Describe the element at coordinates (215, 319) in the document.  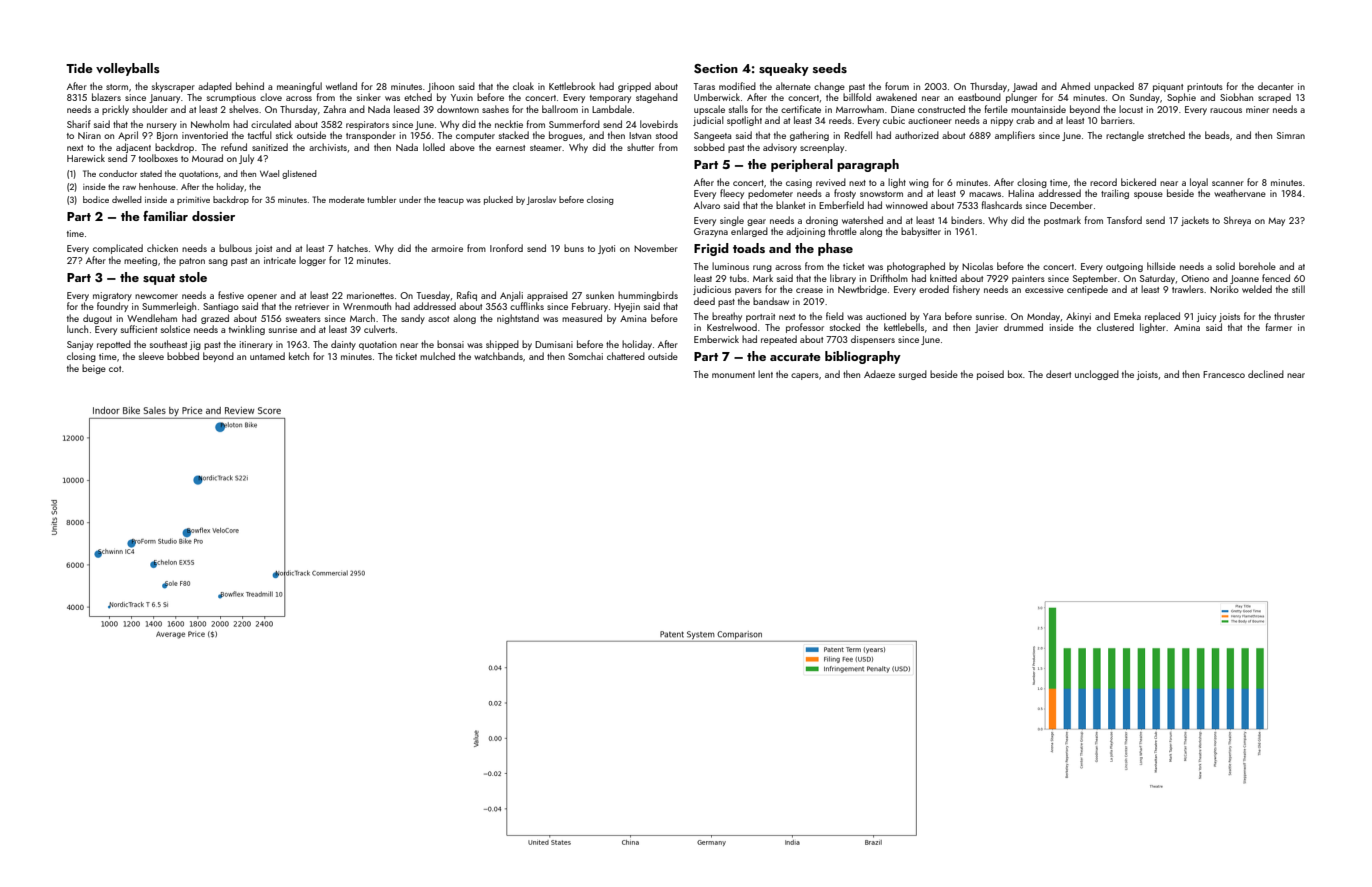
I see `grazed` at that location.
